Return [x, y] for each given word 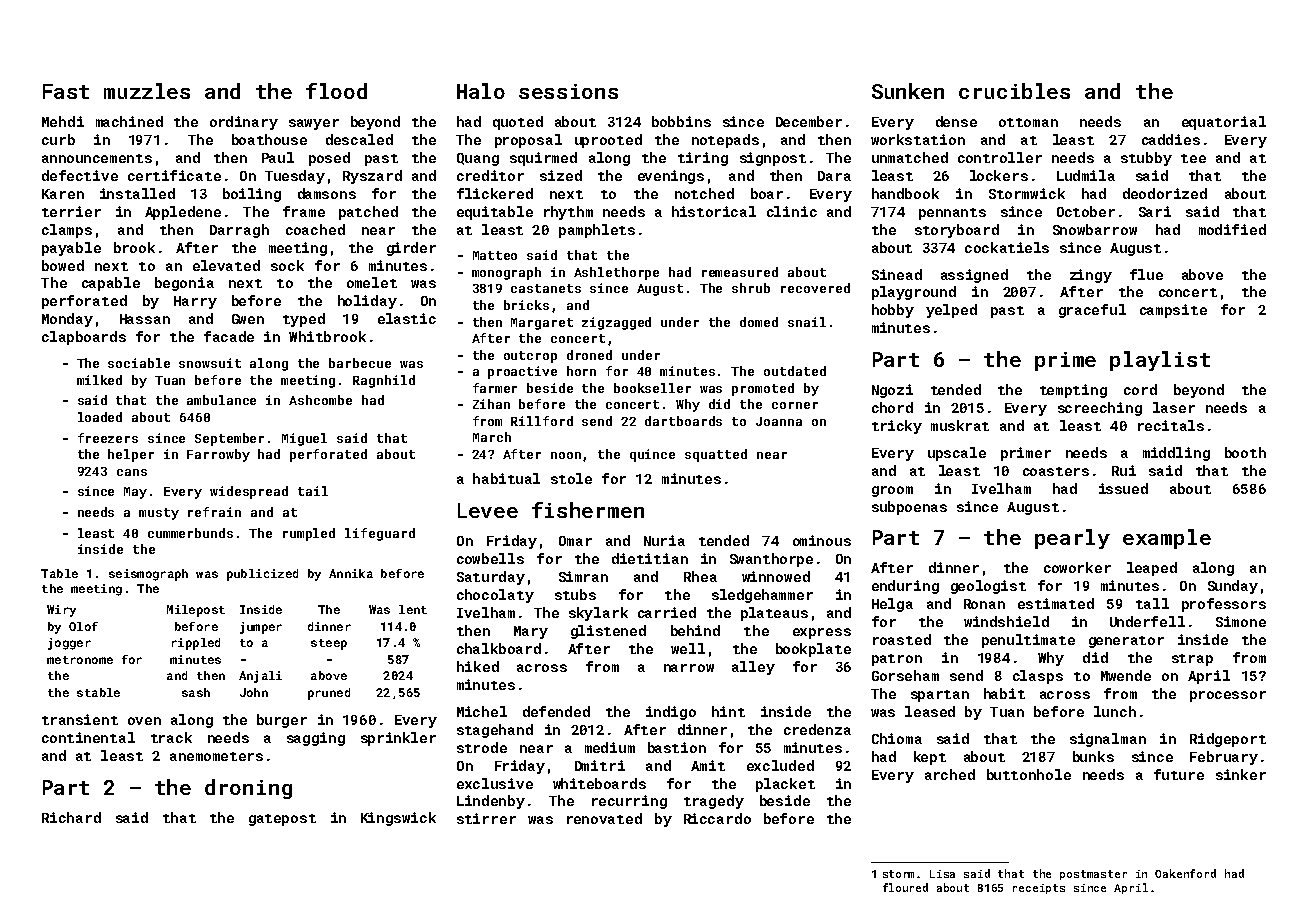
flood [336, 91]
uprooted [608, 141]
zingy [1091, 276]
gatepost [282, 820]
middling [1176, 454]
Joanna [779, 421]
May [135, 493]
